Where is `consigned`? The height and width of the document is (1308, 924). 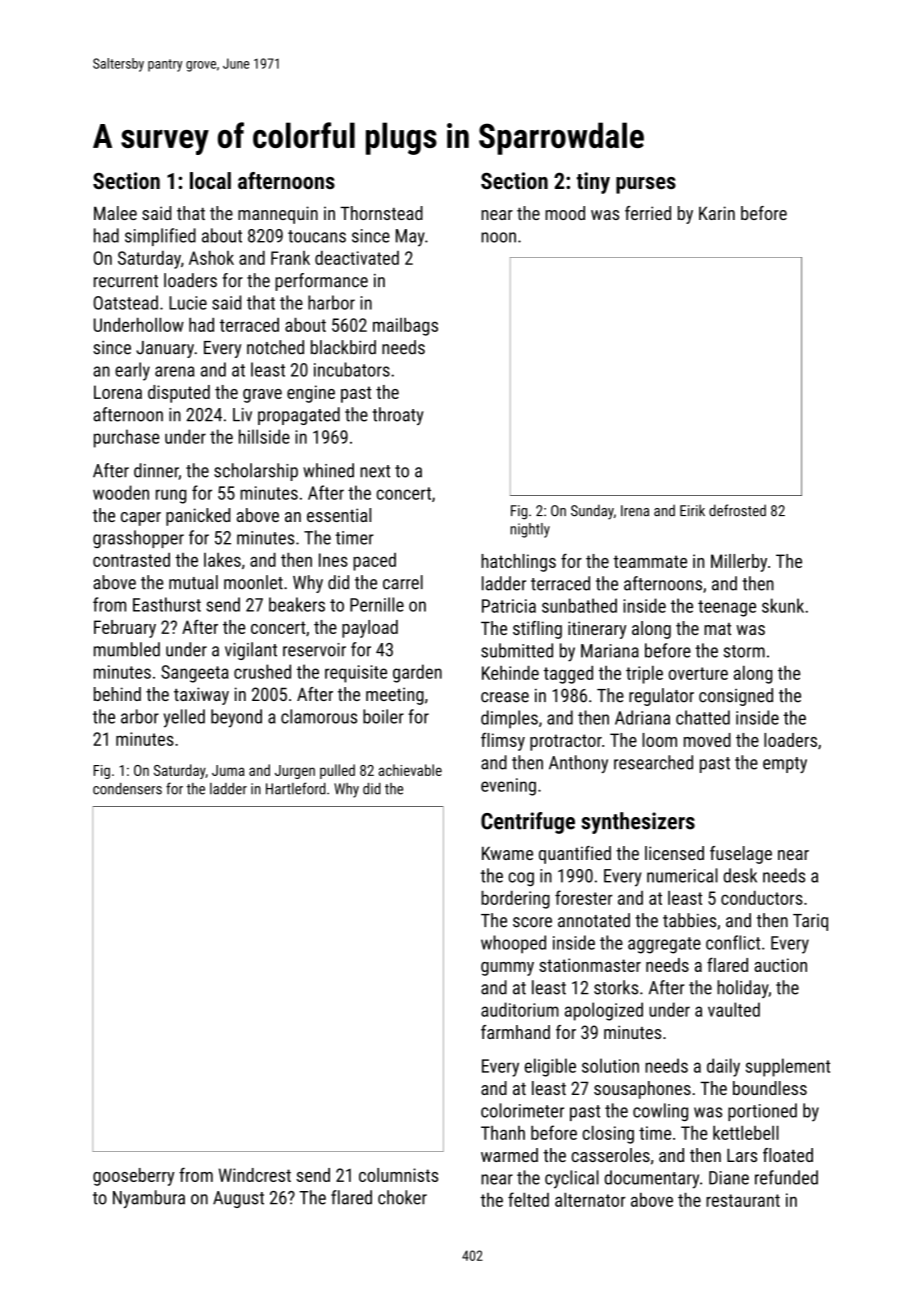
consigned is located at coordinates (736, 697).
